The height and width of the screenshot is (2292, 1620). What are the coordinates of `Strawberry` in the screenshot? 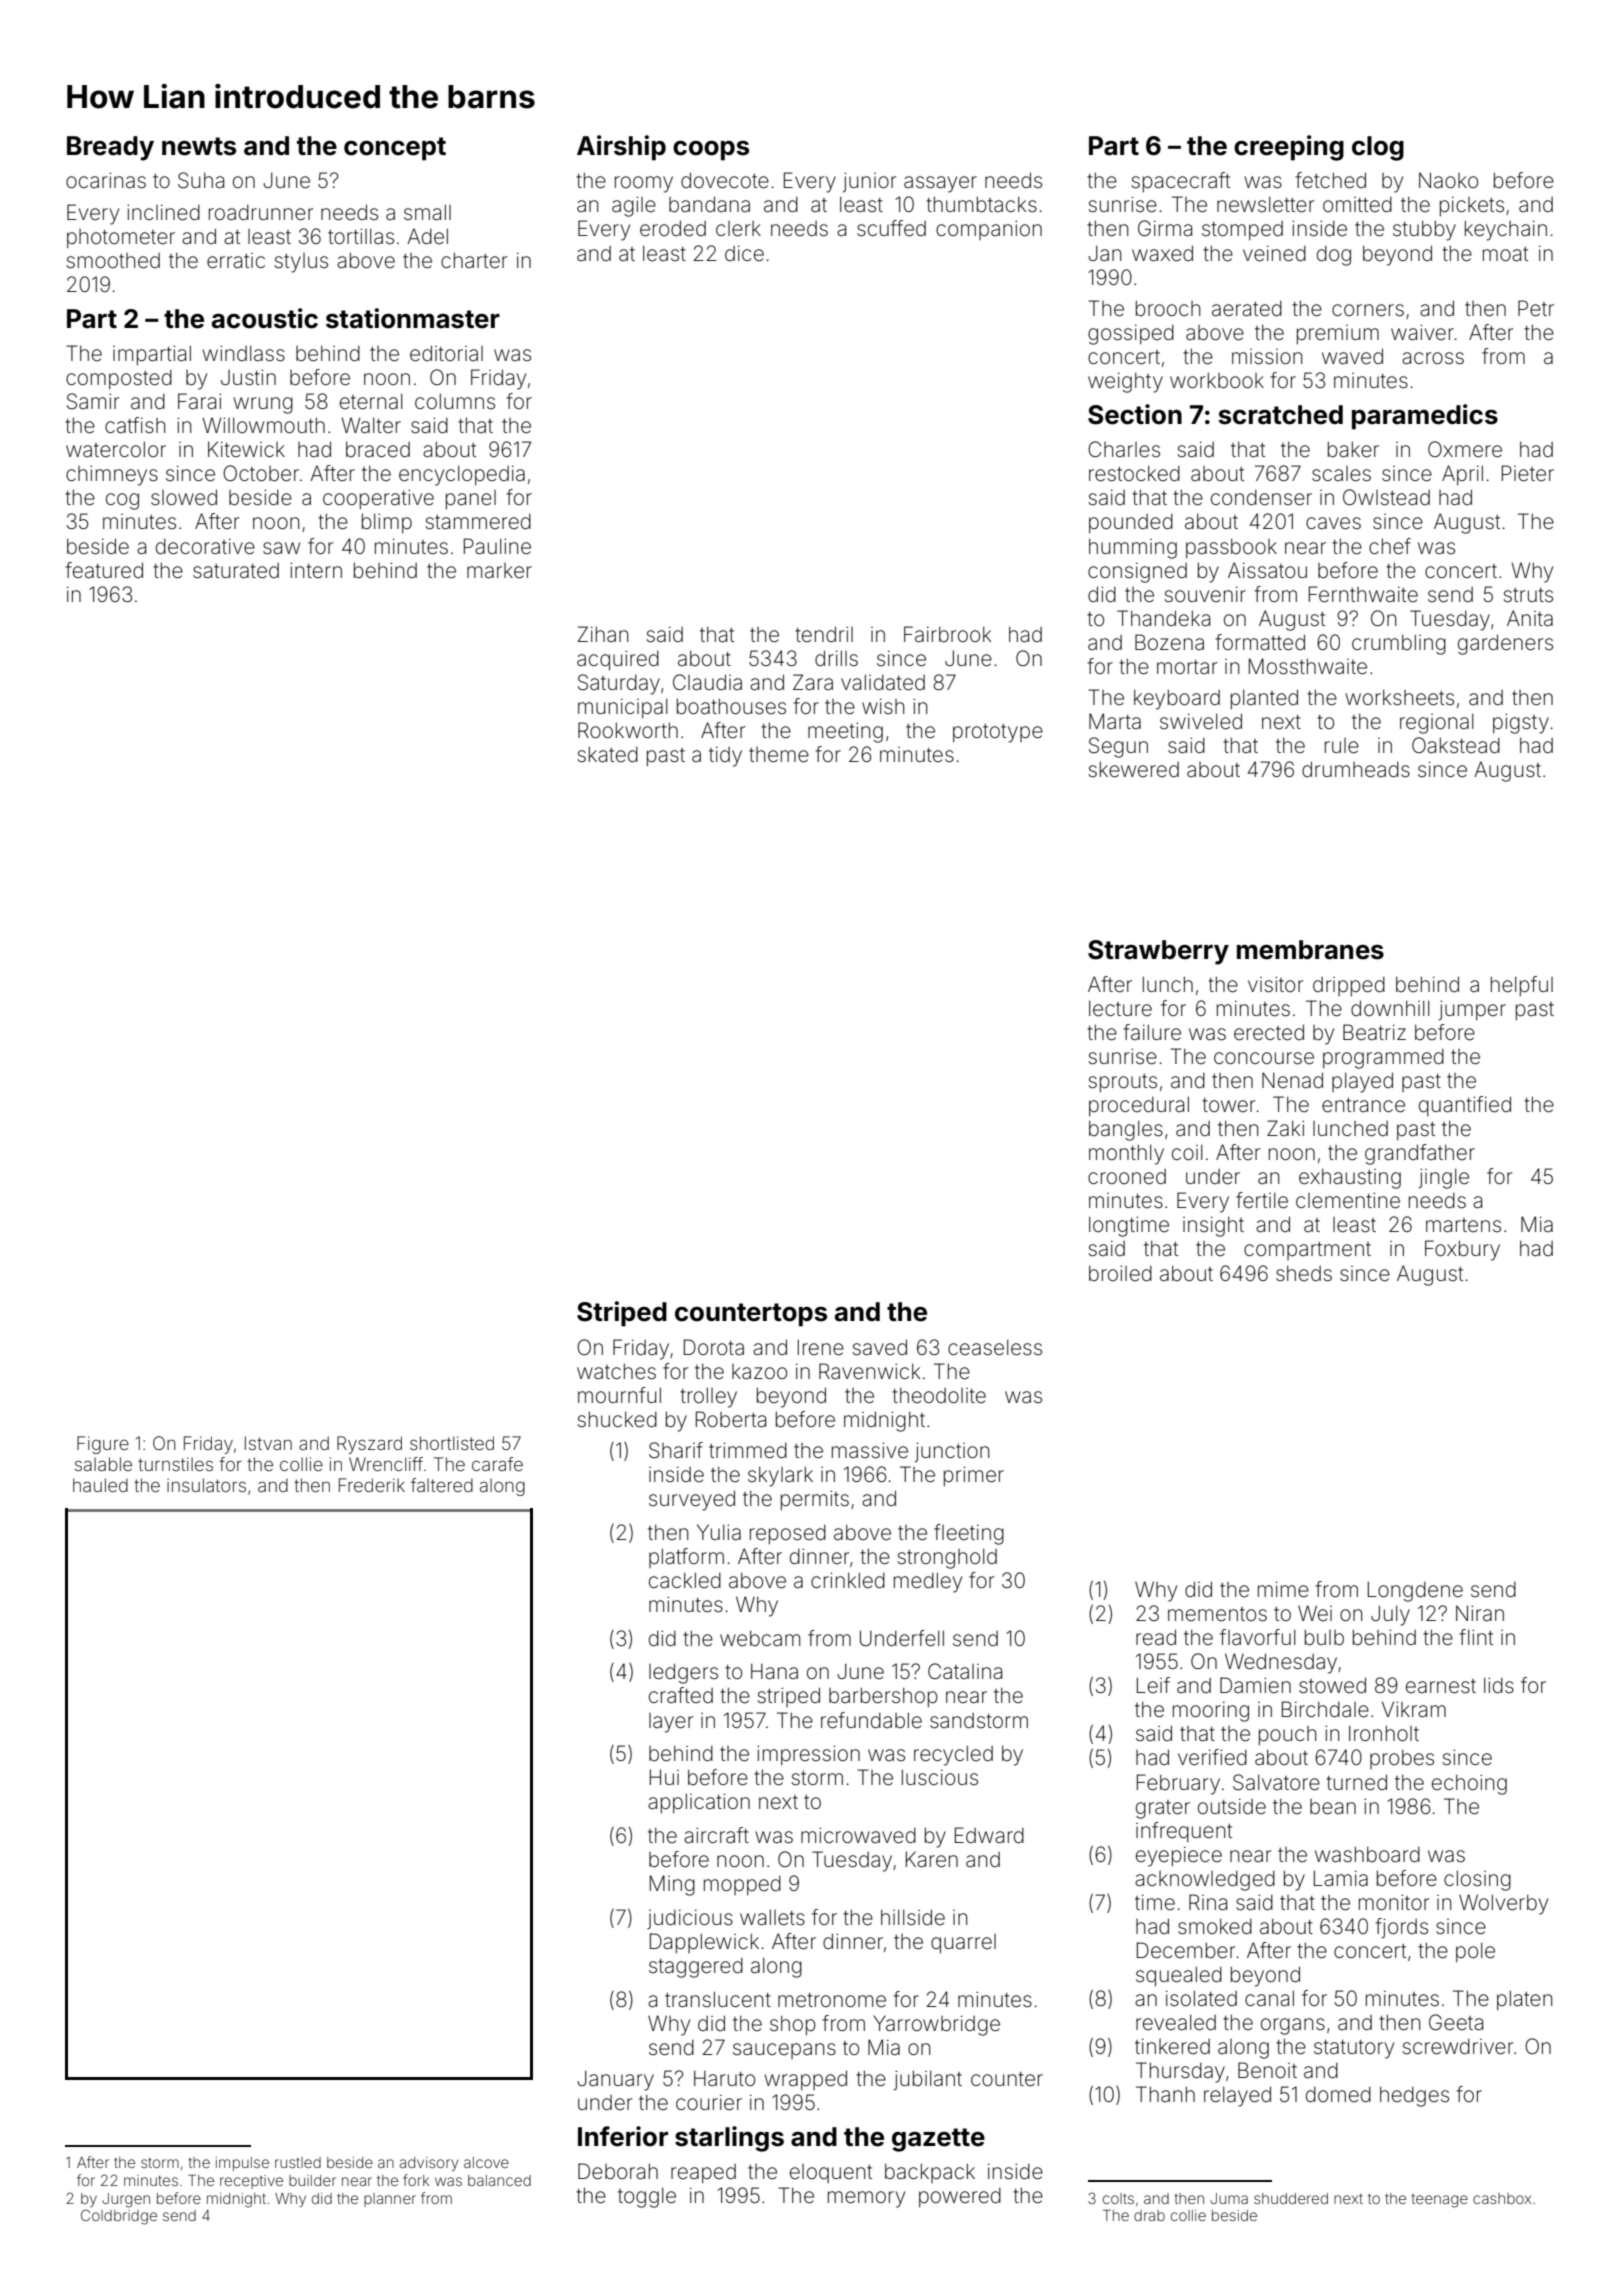 It's located at (1158, 952).
